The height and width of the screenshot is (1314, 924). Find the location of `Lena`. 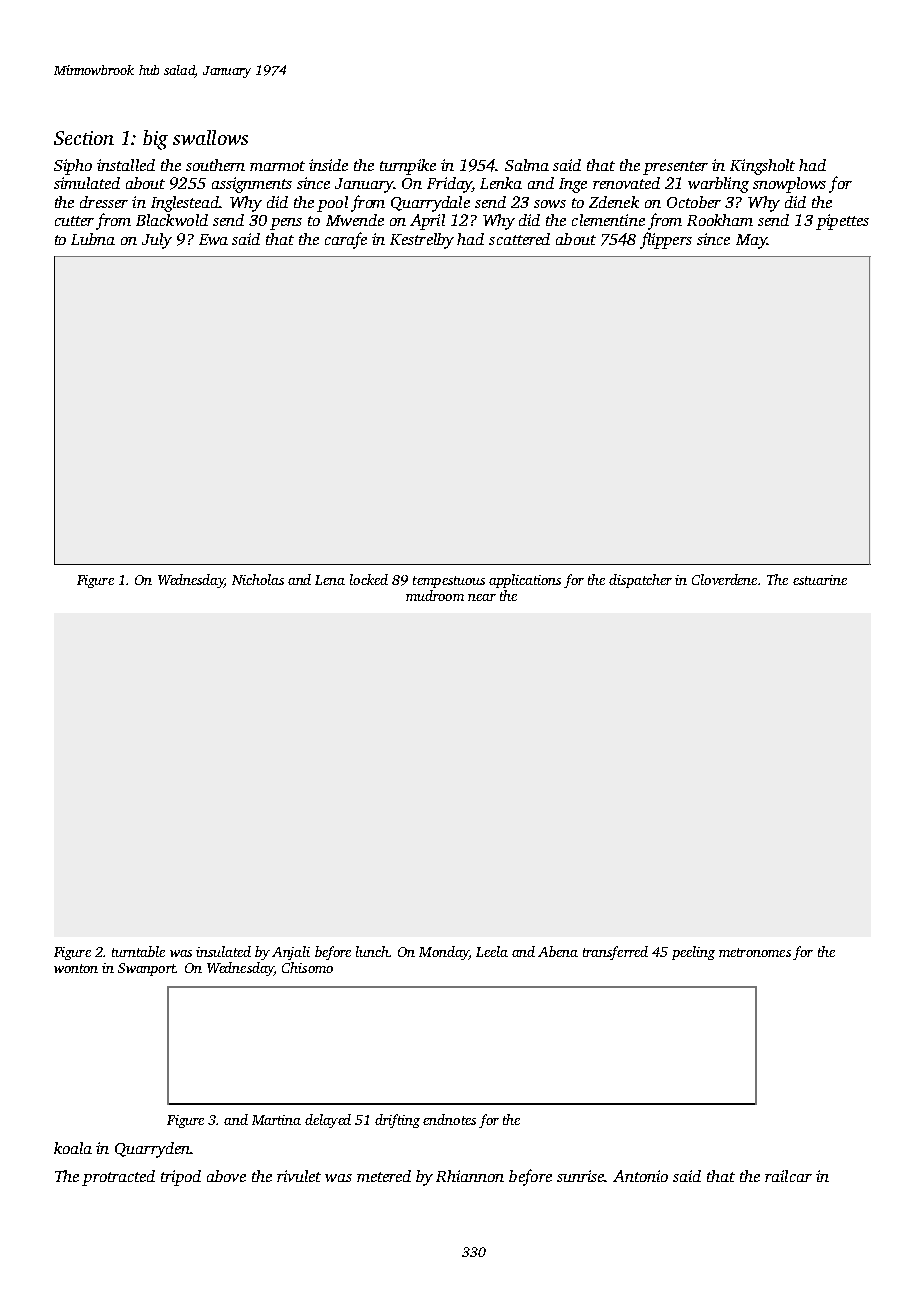

Lena is located at coordinates (330, 580).
